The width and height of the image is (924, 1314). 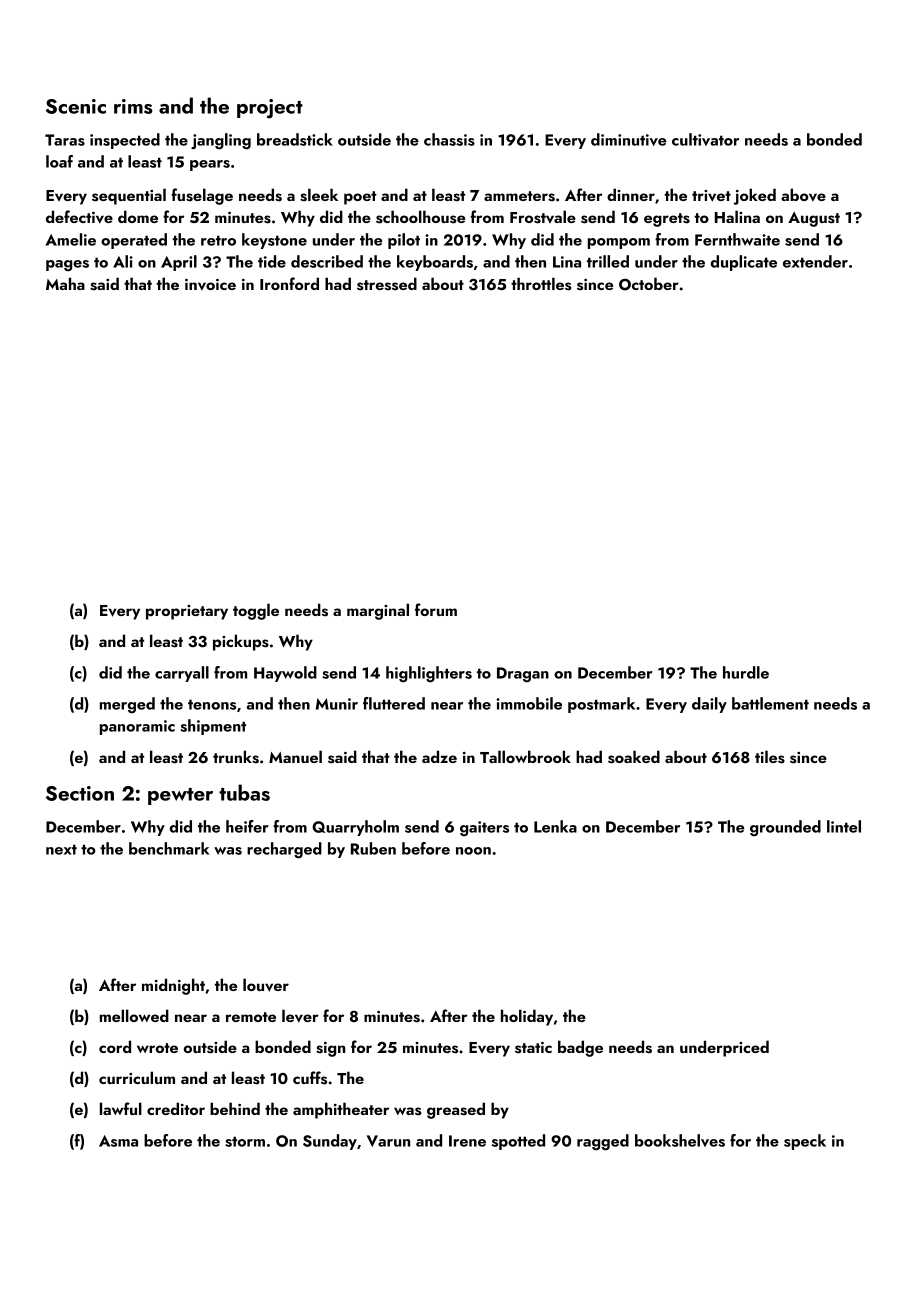 What do you see at coordinates (388, 1141) in the image?
I see `Varun` at bounding box center [388, 1141].
